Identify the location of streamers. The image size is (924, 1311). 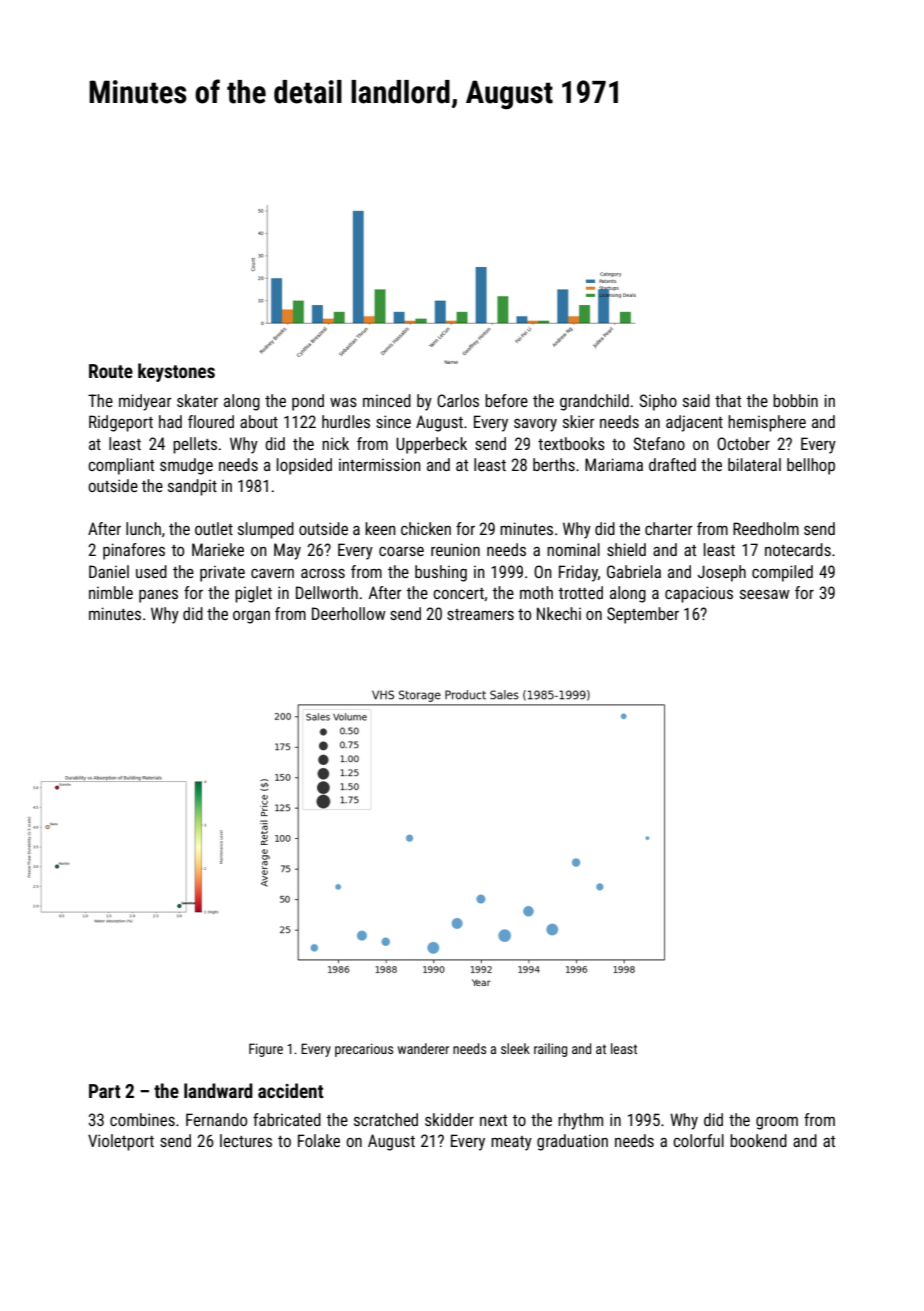
(480, 614).
